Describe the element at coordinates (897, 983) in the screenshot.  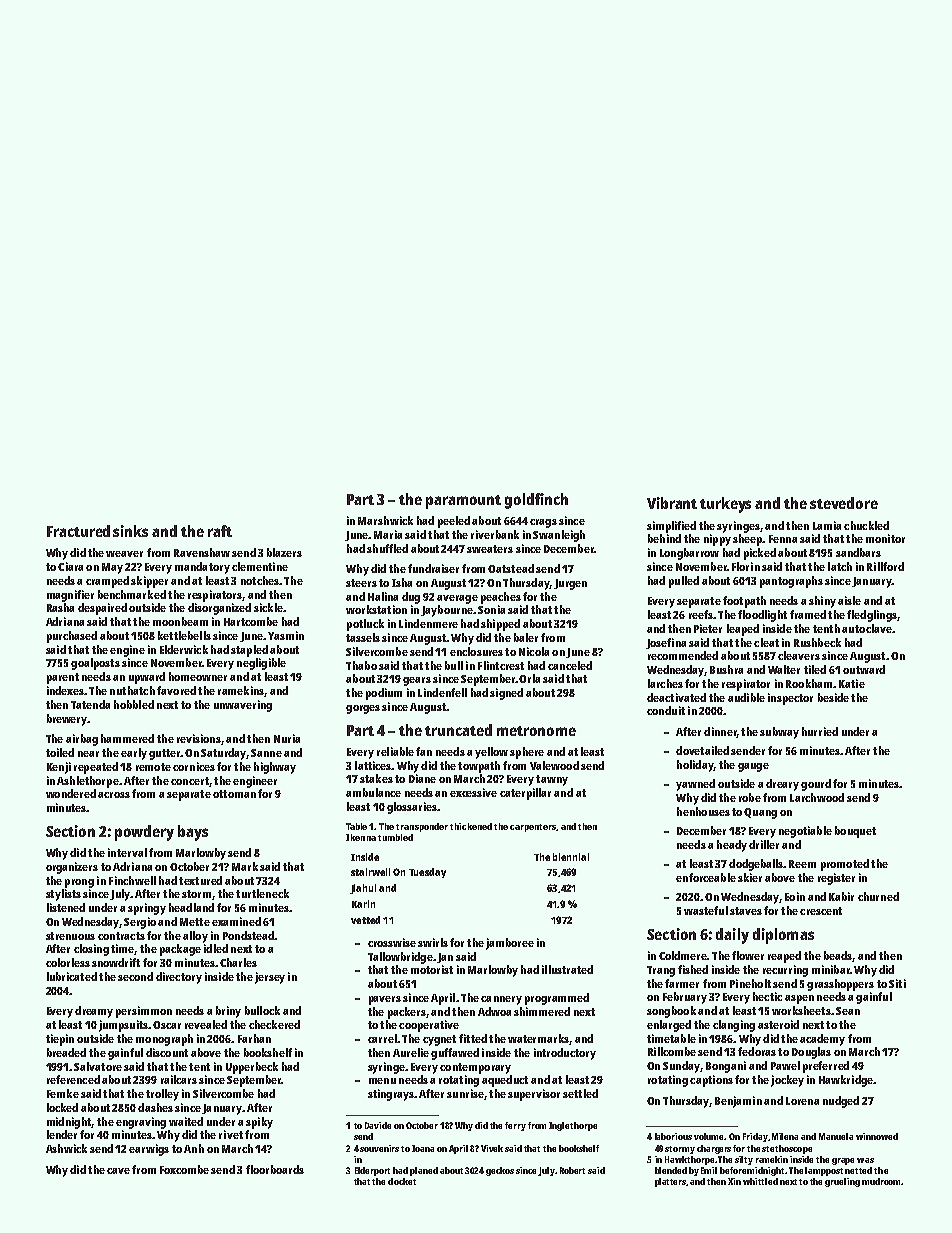
I see `Siti` at that location.
